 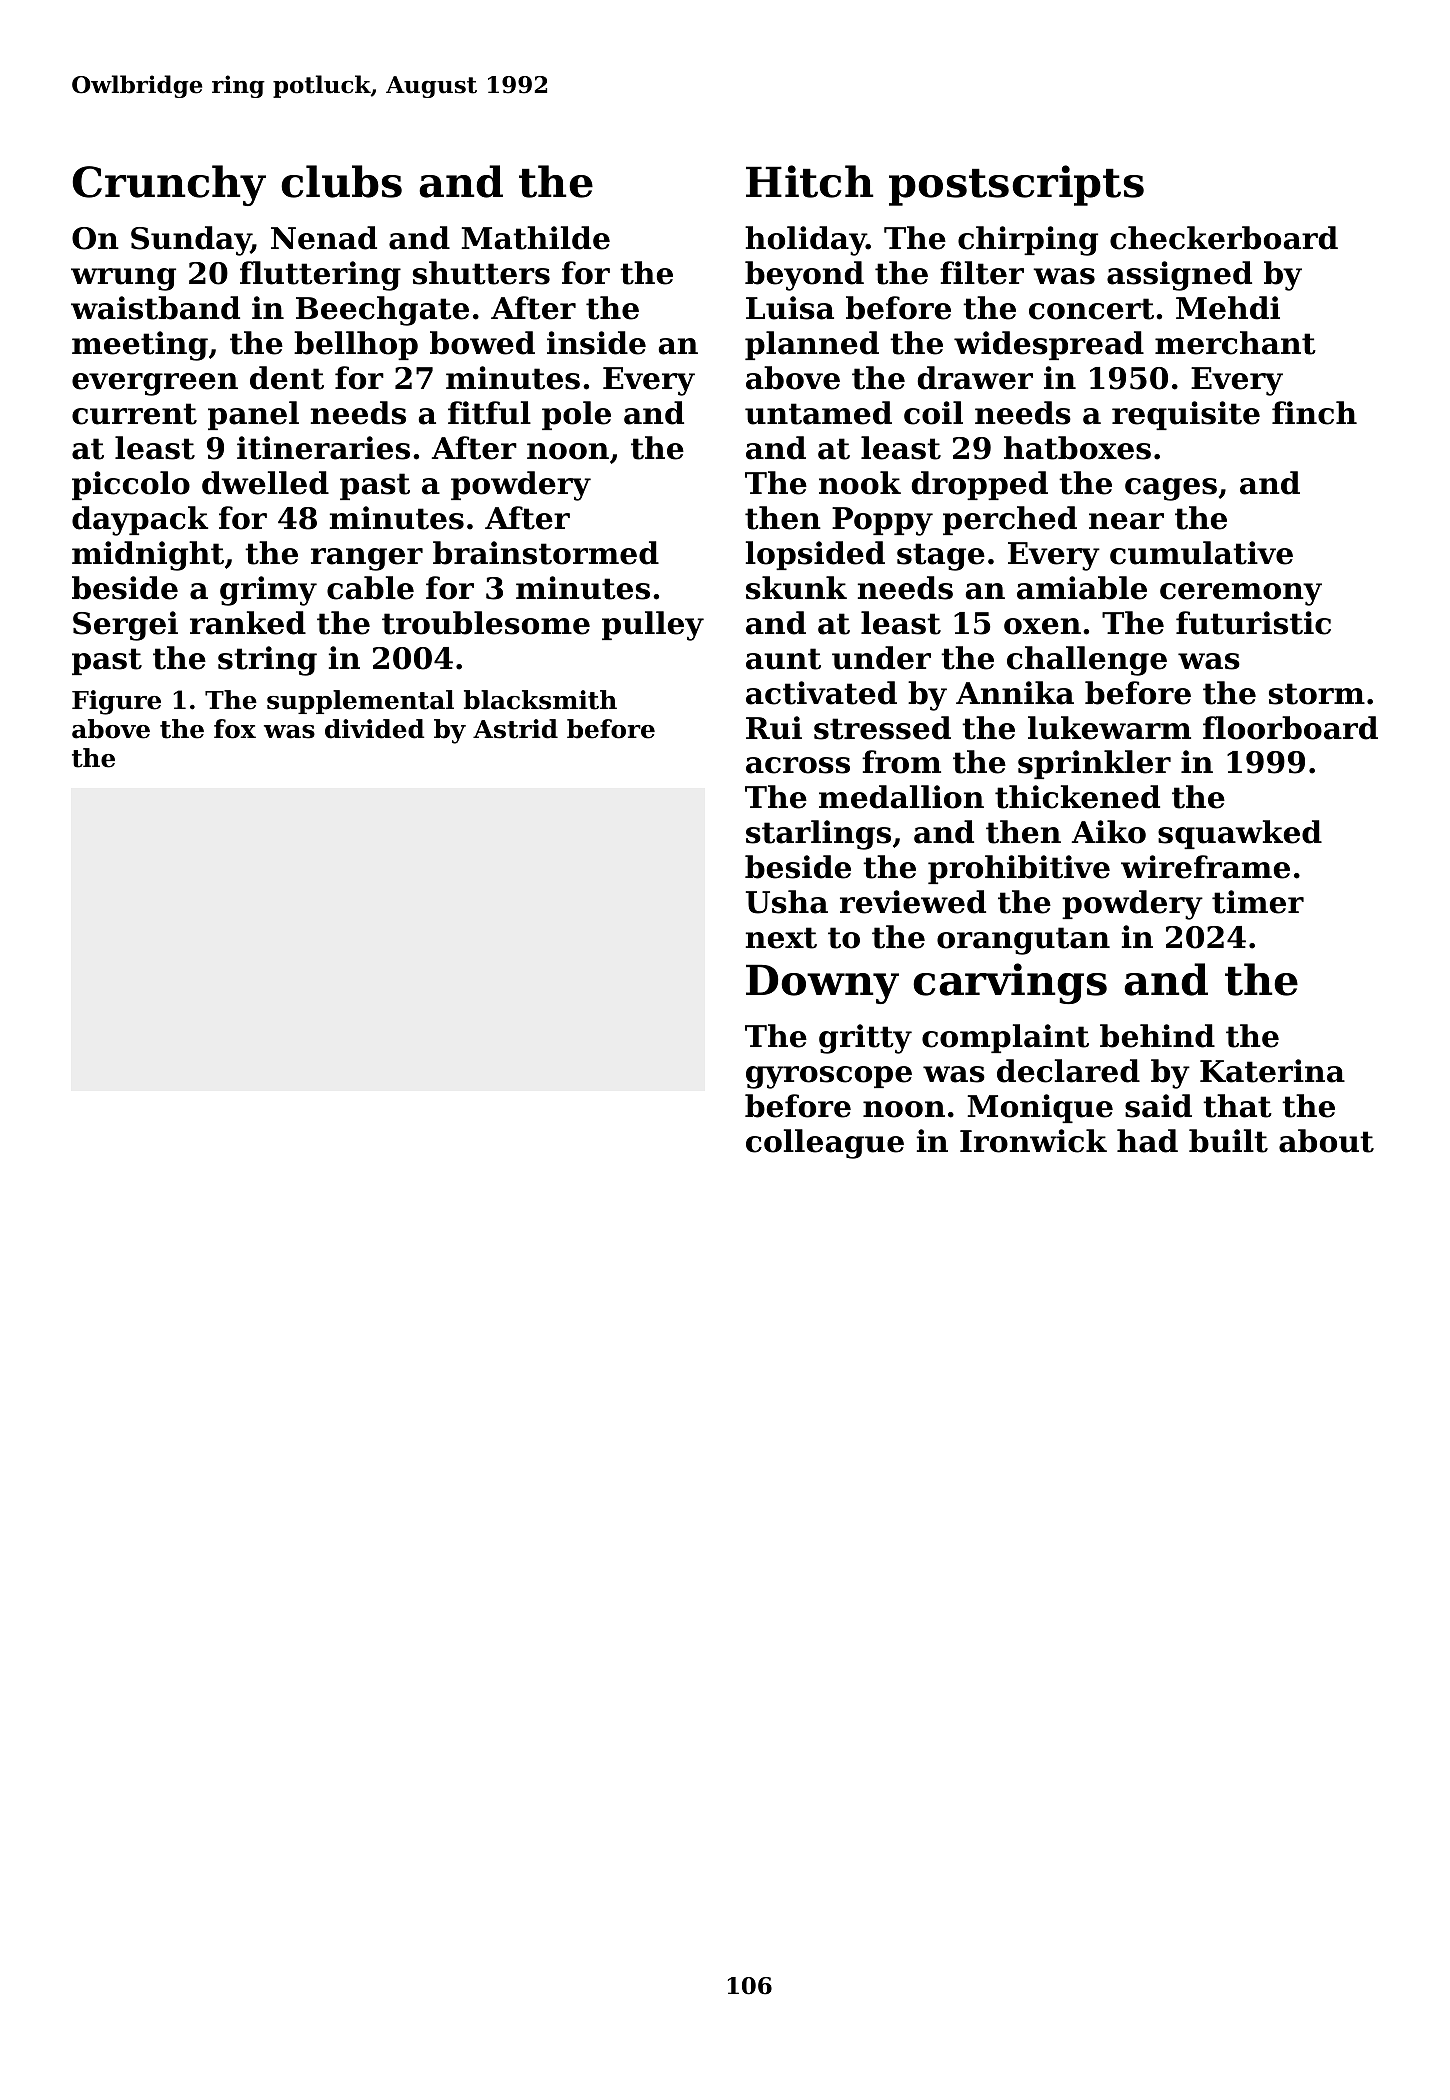 What do you see at coordinates (1228, 308) in the image?
I see `Mehdi` at bounding box center [1228, 308].
